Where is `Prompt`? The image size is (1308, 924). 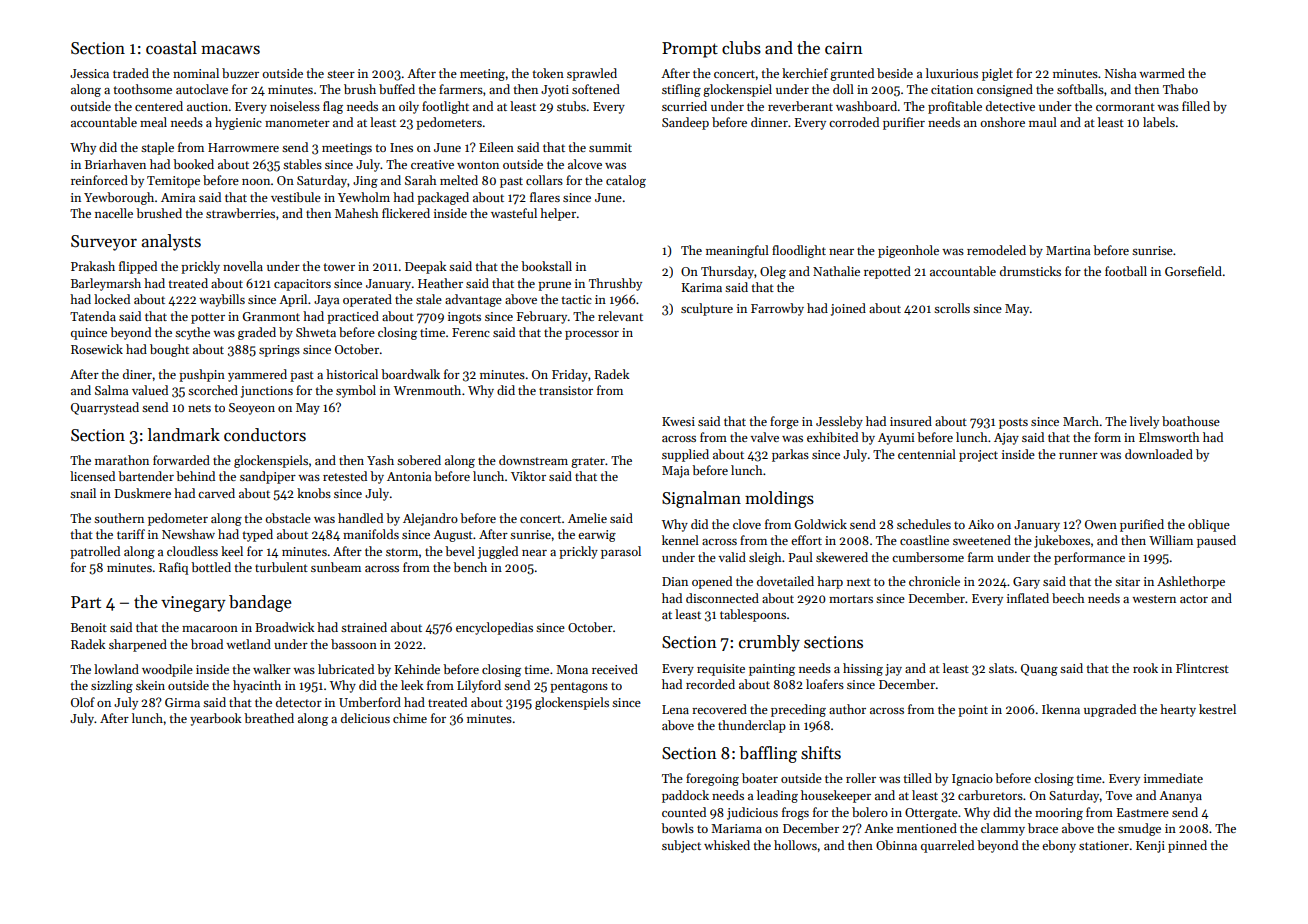
Prompt is located at coordinates (690, 50).
